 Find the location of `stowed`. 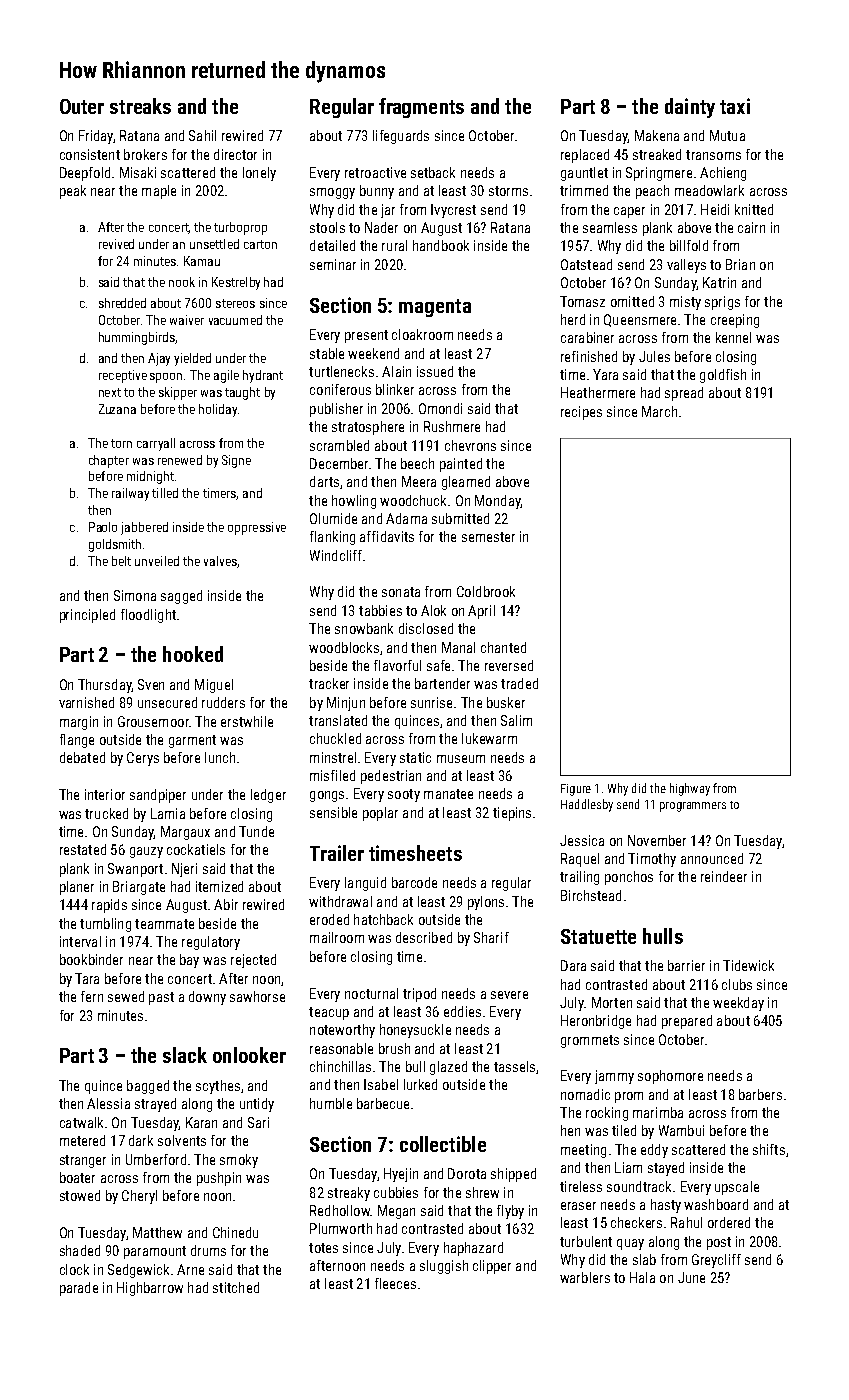

stowed is located at coordinates (80, 1195).
